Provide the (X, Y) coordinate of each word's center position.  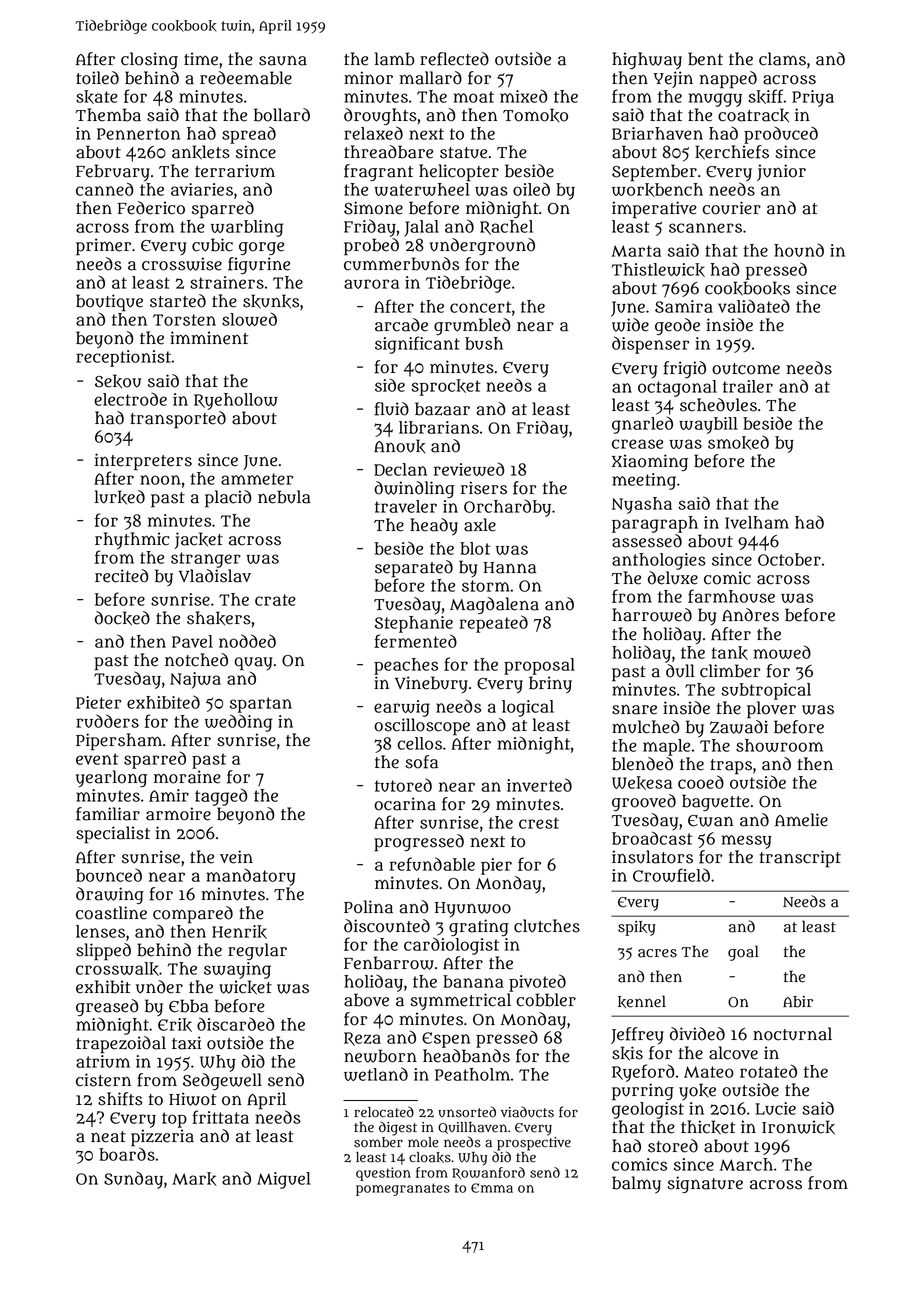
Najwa (195, 680)
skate (97, 97)
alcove (733, 1053)
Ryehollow (236, 401)
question (383, 1174)
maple (666, 747)
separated (414, 569)
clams (782, 59)
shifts (120, 1099)
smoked (738, 442)
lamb (394, 59)
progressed (419, 843)
